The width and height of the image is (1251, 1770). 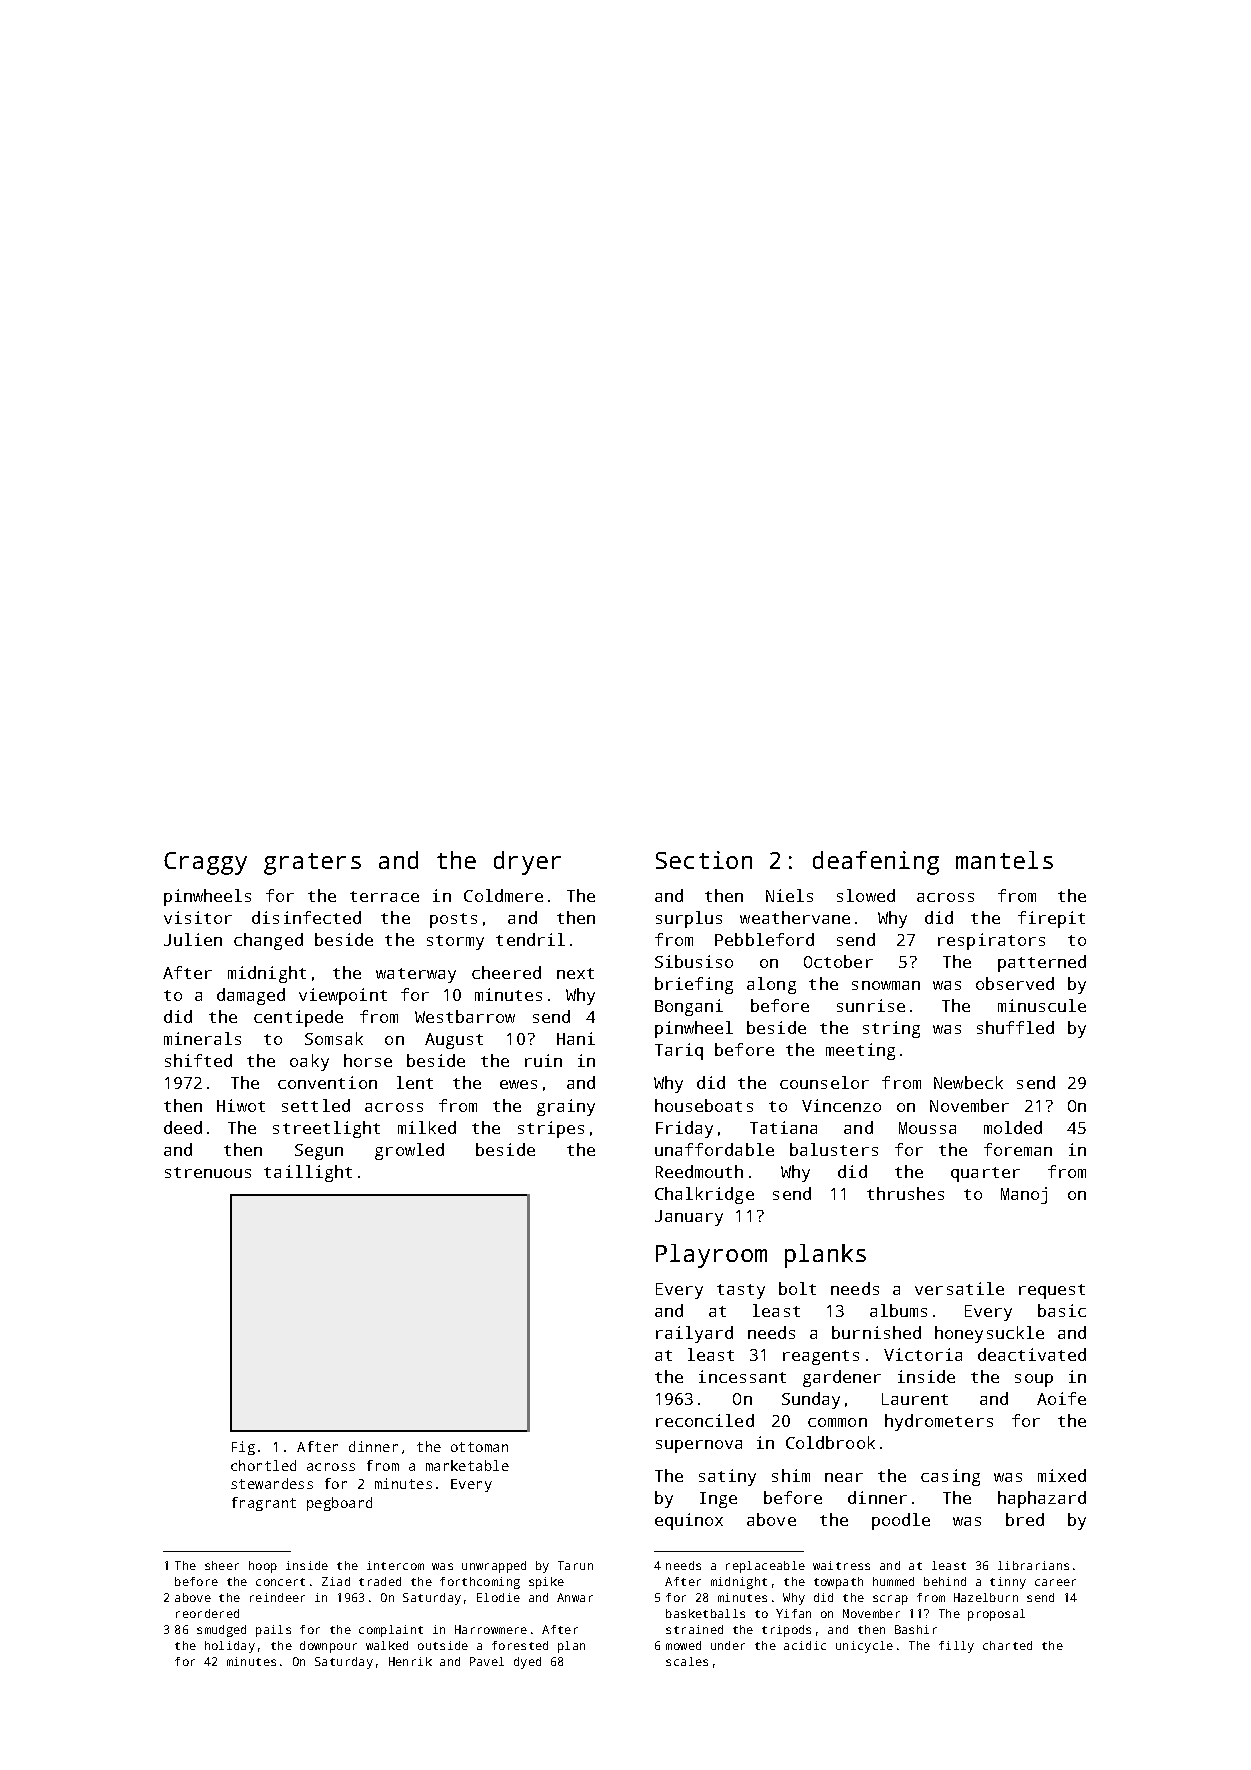 What do you see at coordinates (1024, 1195) in the image?
I see `Manoj` at bounding box center [1024, 1195].
